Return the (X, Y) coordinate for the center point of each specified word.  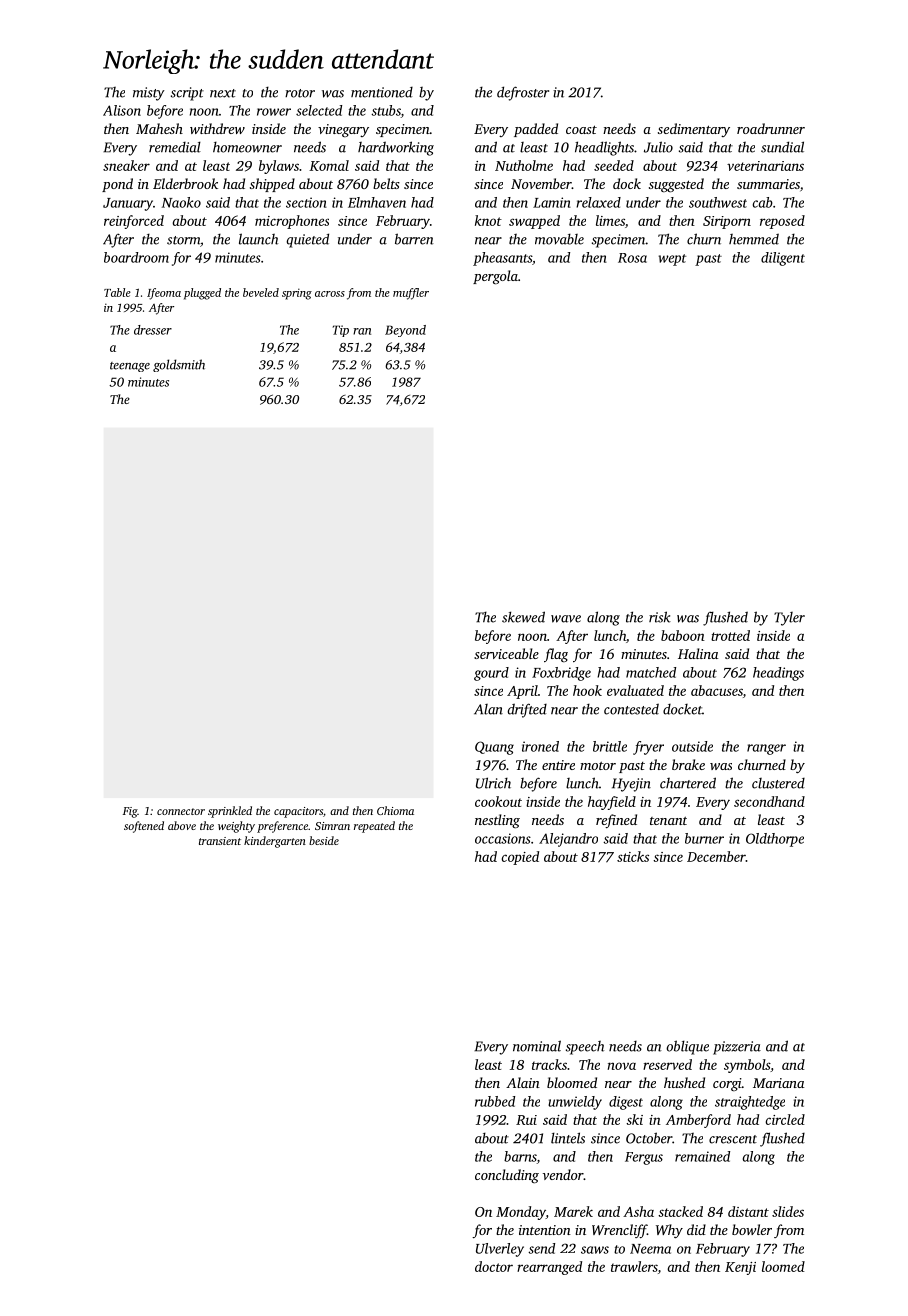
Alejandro (568, 840)
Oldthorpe (775, 840)
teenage (130, 367)
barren (414, 239)
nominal (537, 1046)
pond (117, 185)
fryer (648, 748)
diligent (783, 259)
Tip (341, 331)
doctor (494, 1266)
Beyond (405, 331)
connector (181, 811)
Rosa (632, 258)
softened (144, 827)
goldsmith (179, 365)
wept (672, 260)
